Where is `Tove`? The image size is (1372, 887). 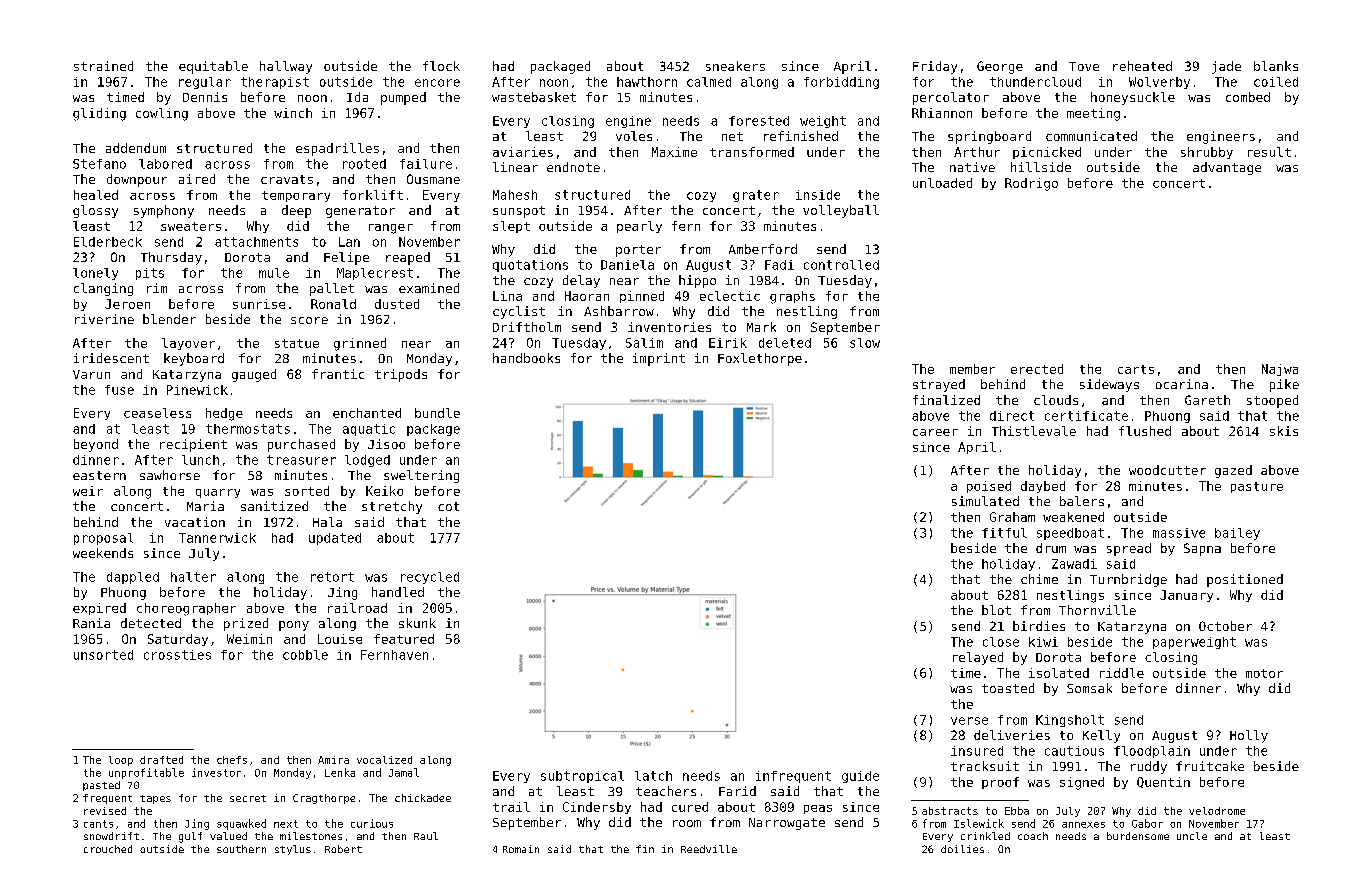
Tove is located at coordinates (1084, 66).
